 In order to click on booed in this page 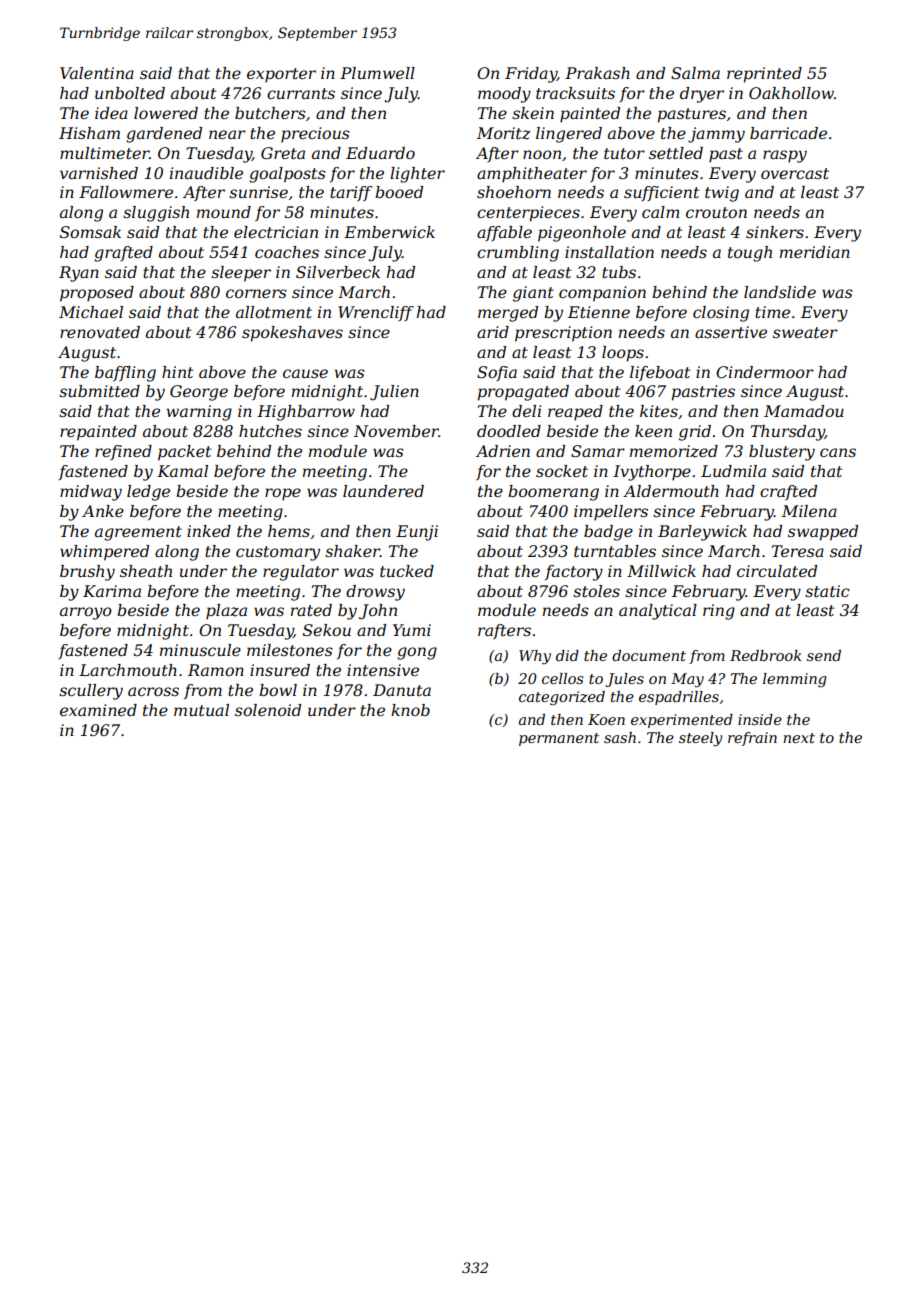, I will do `click(399, 192)`.
